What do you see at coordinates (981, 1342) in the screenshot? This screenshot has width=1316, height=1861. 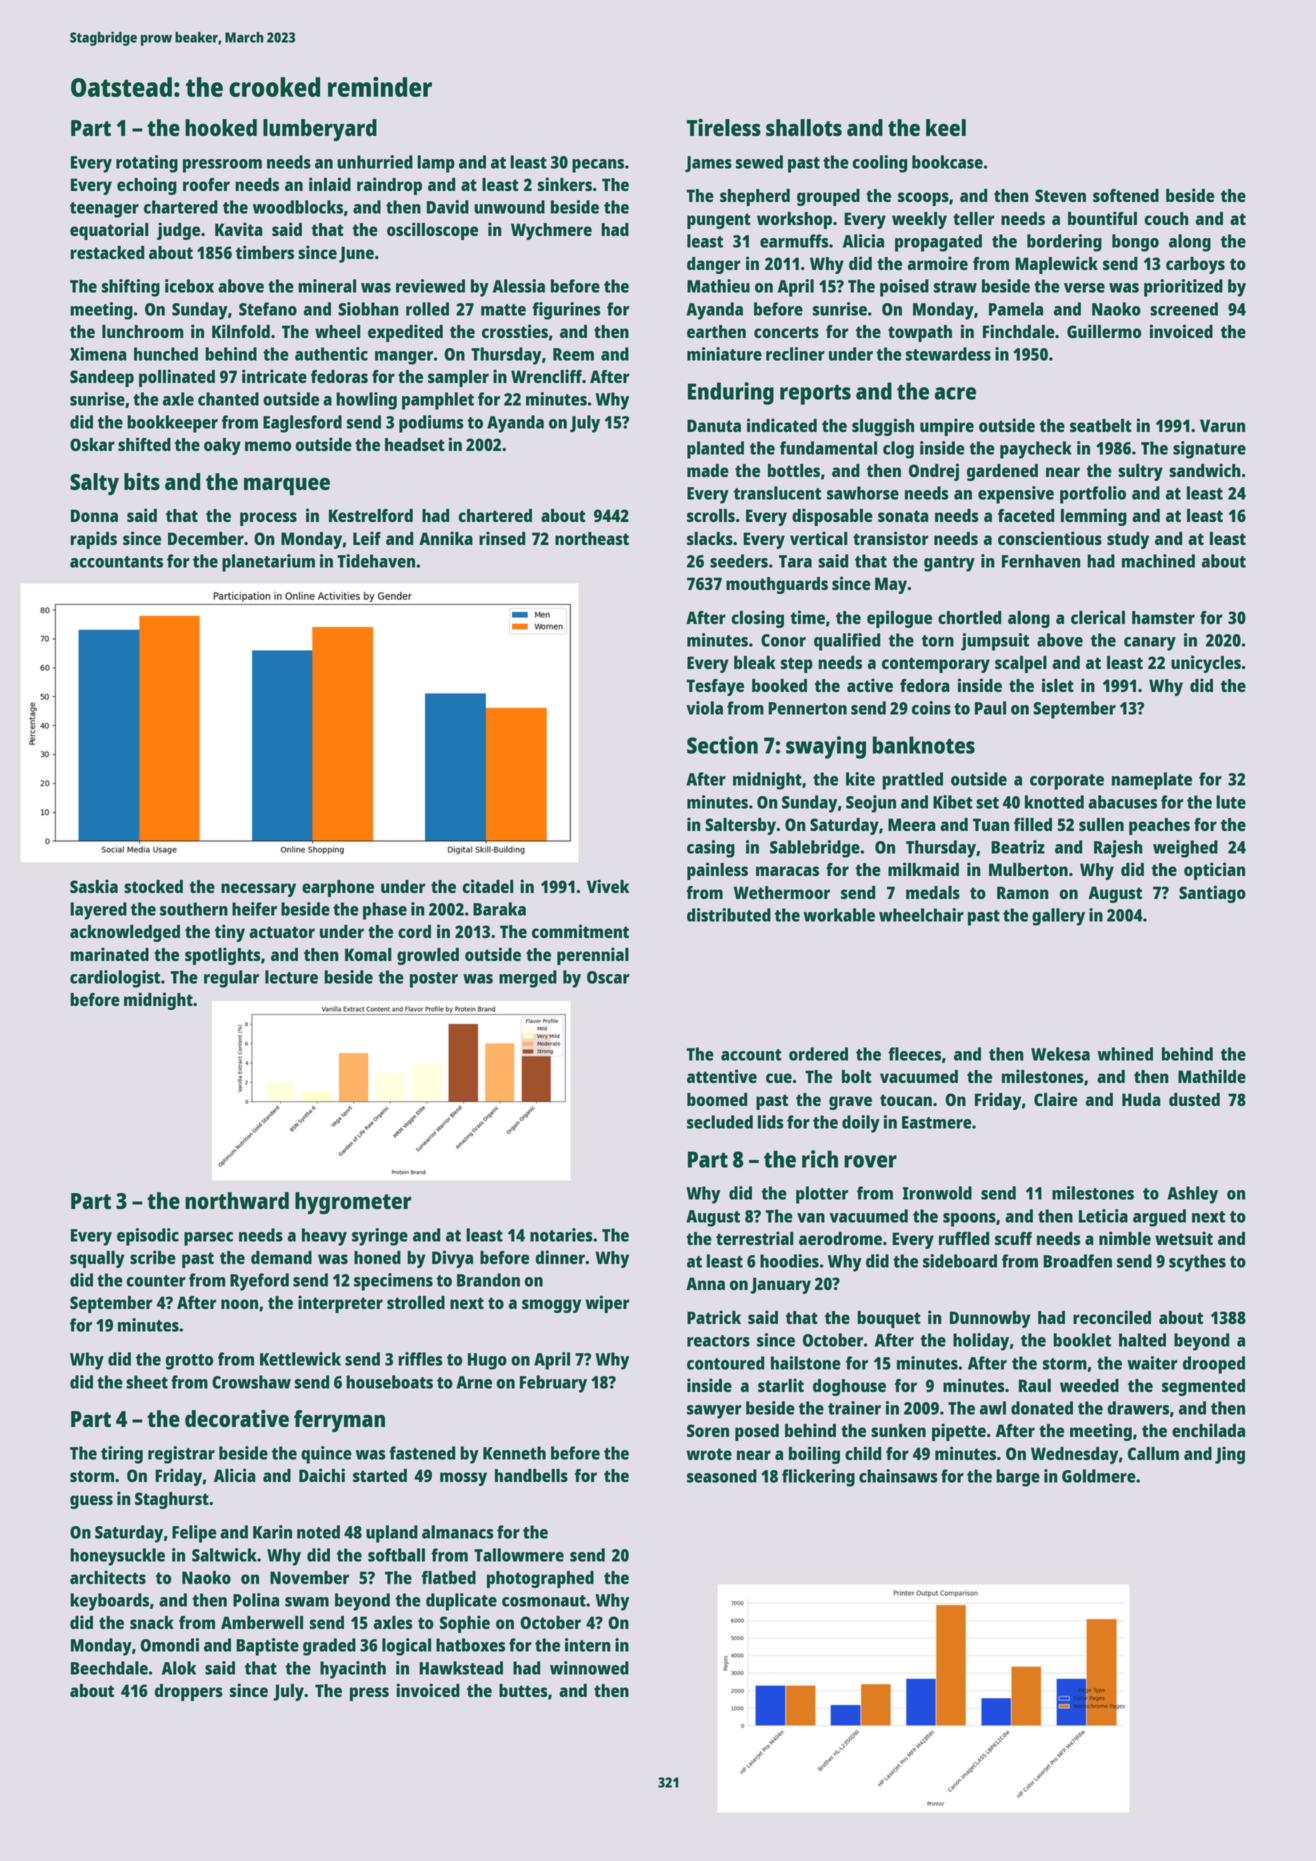 I see `holiday` at bounding box center [981, 1342].
